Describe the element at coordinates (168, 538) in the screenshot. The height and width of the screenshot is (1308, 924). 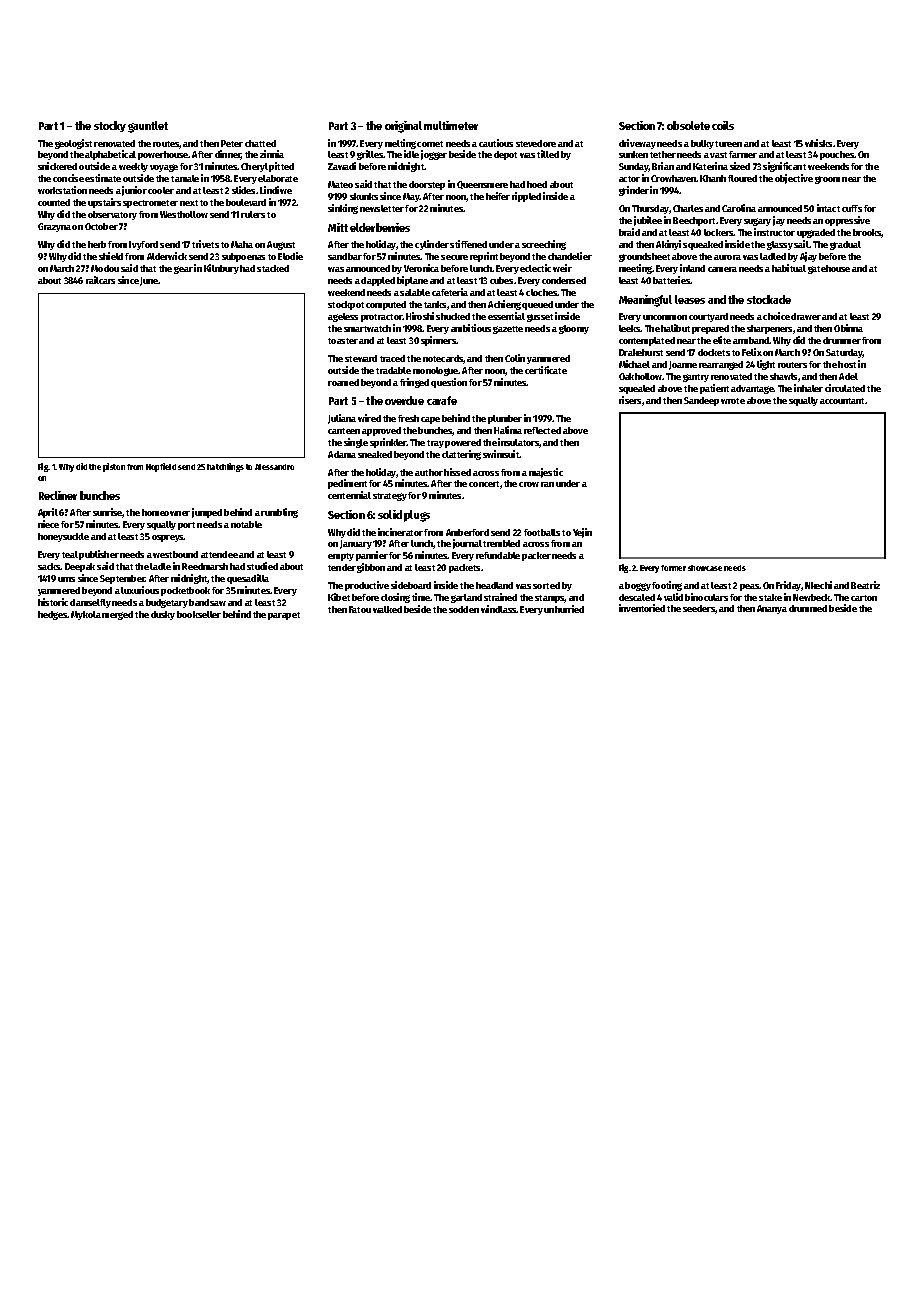
I see `ospreys` at that location.
